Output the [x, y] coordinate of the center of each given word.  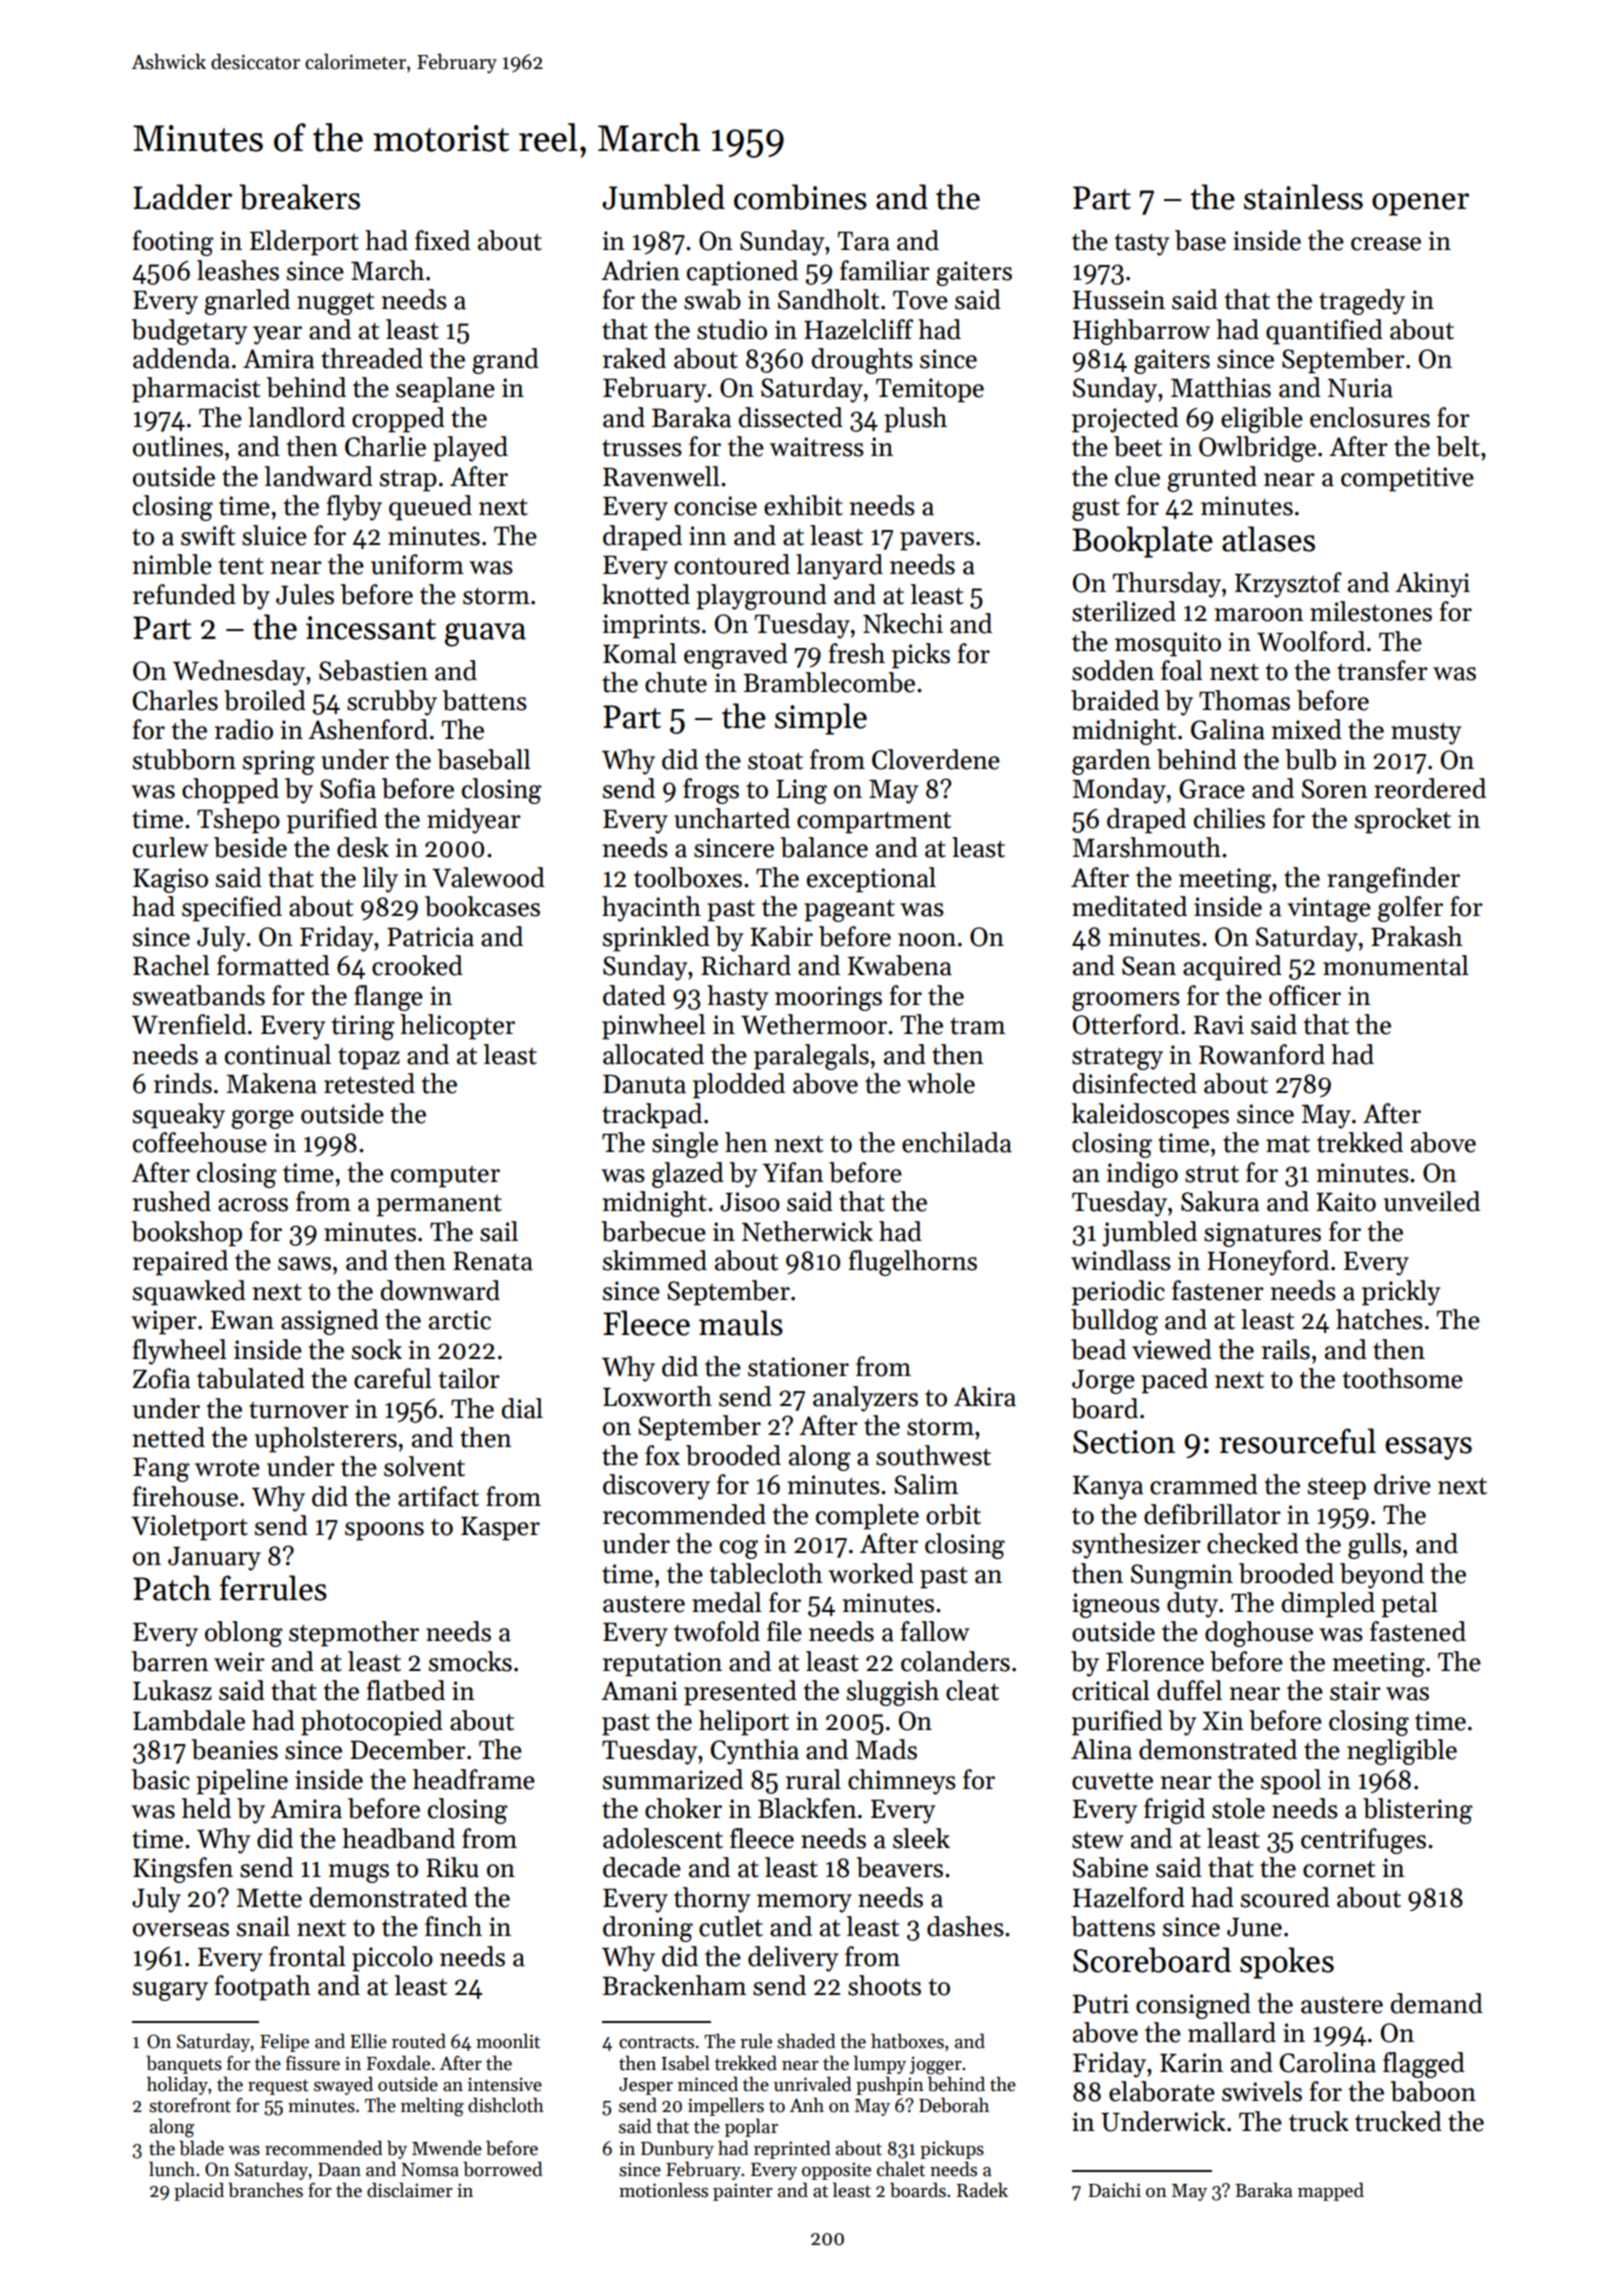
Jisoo [750, 1202]
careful [393, 1378]
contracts [656, 2042]
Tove [920, 300]
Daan [339, 2170]
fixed [442, 240]
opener [1420, 204]
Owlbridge [1257, 449]
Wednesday [239, 673]
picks [921, 656]
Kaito [1346, 1202]
